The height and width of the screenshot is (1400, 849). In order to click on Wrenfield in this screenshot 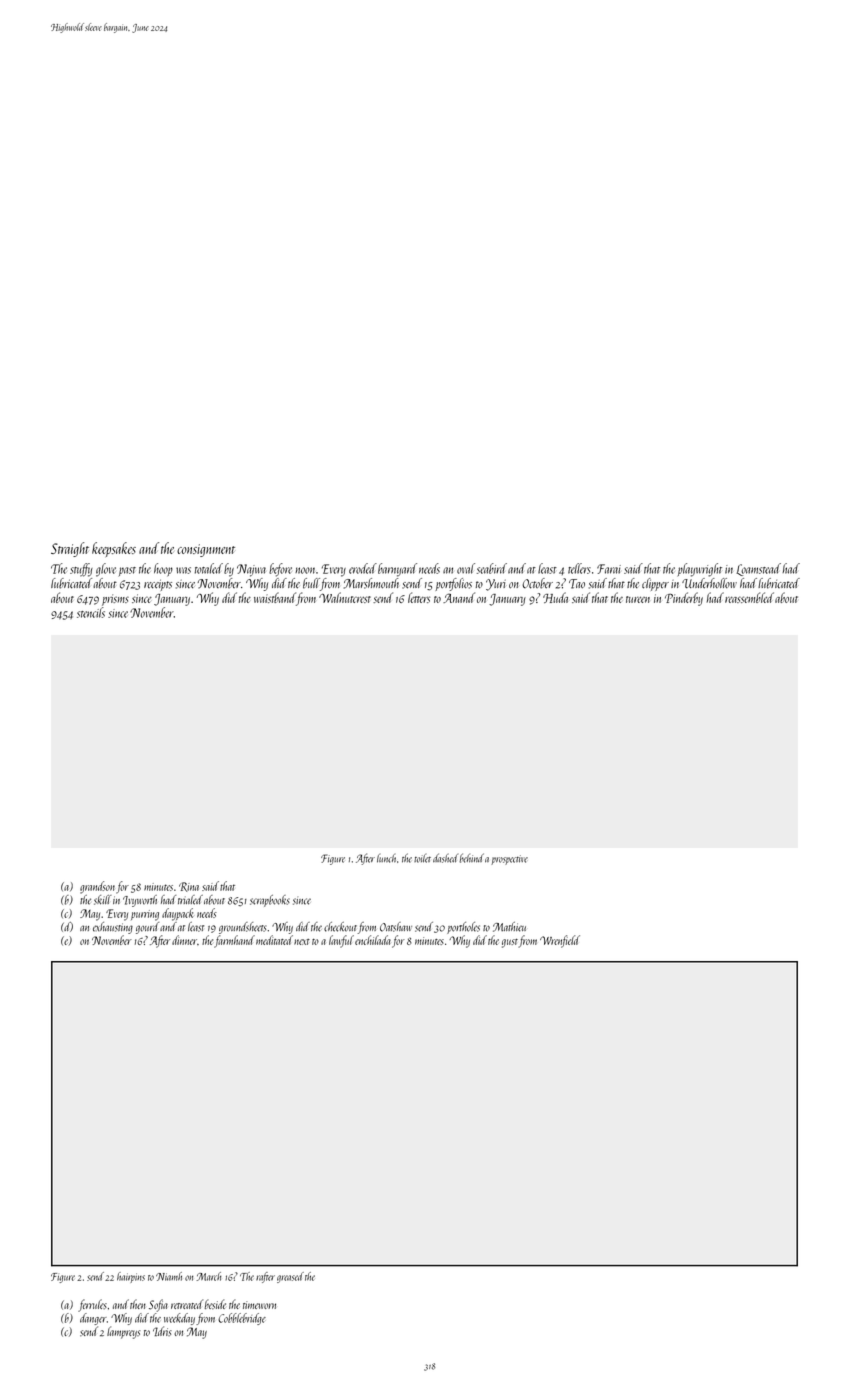, I will do `click(560, 941)`.
